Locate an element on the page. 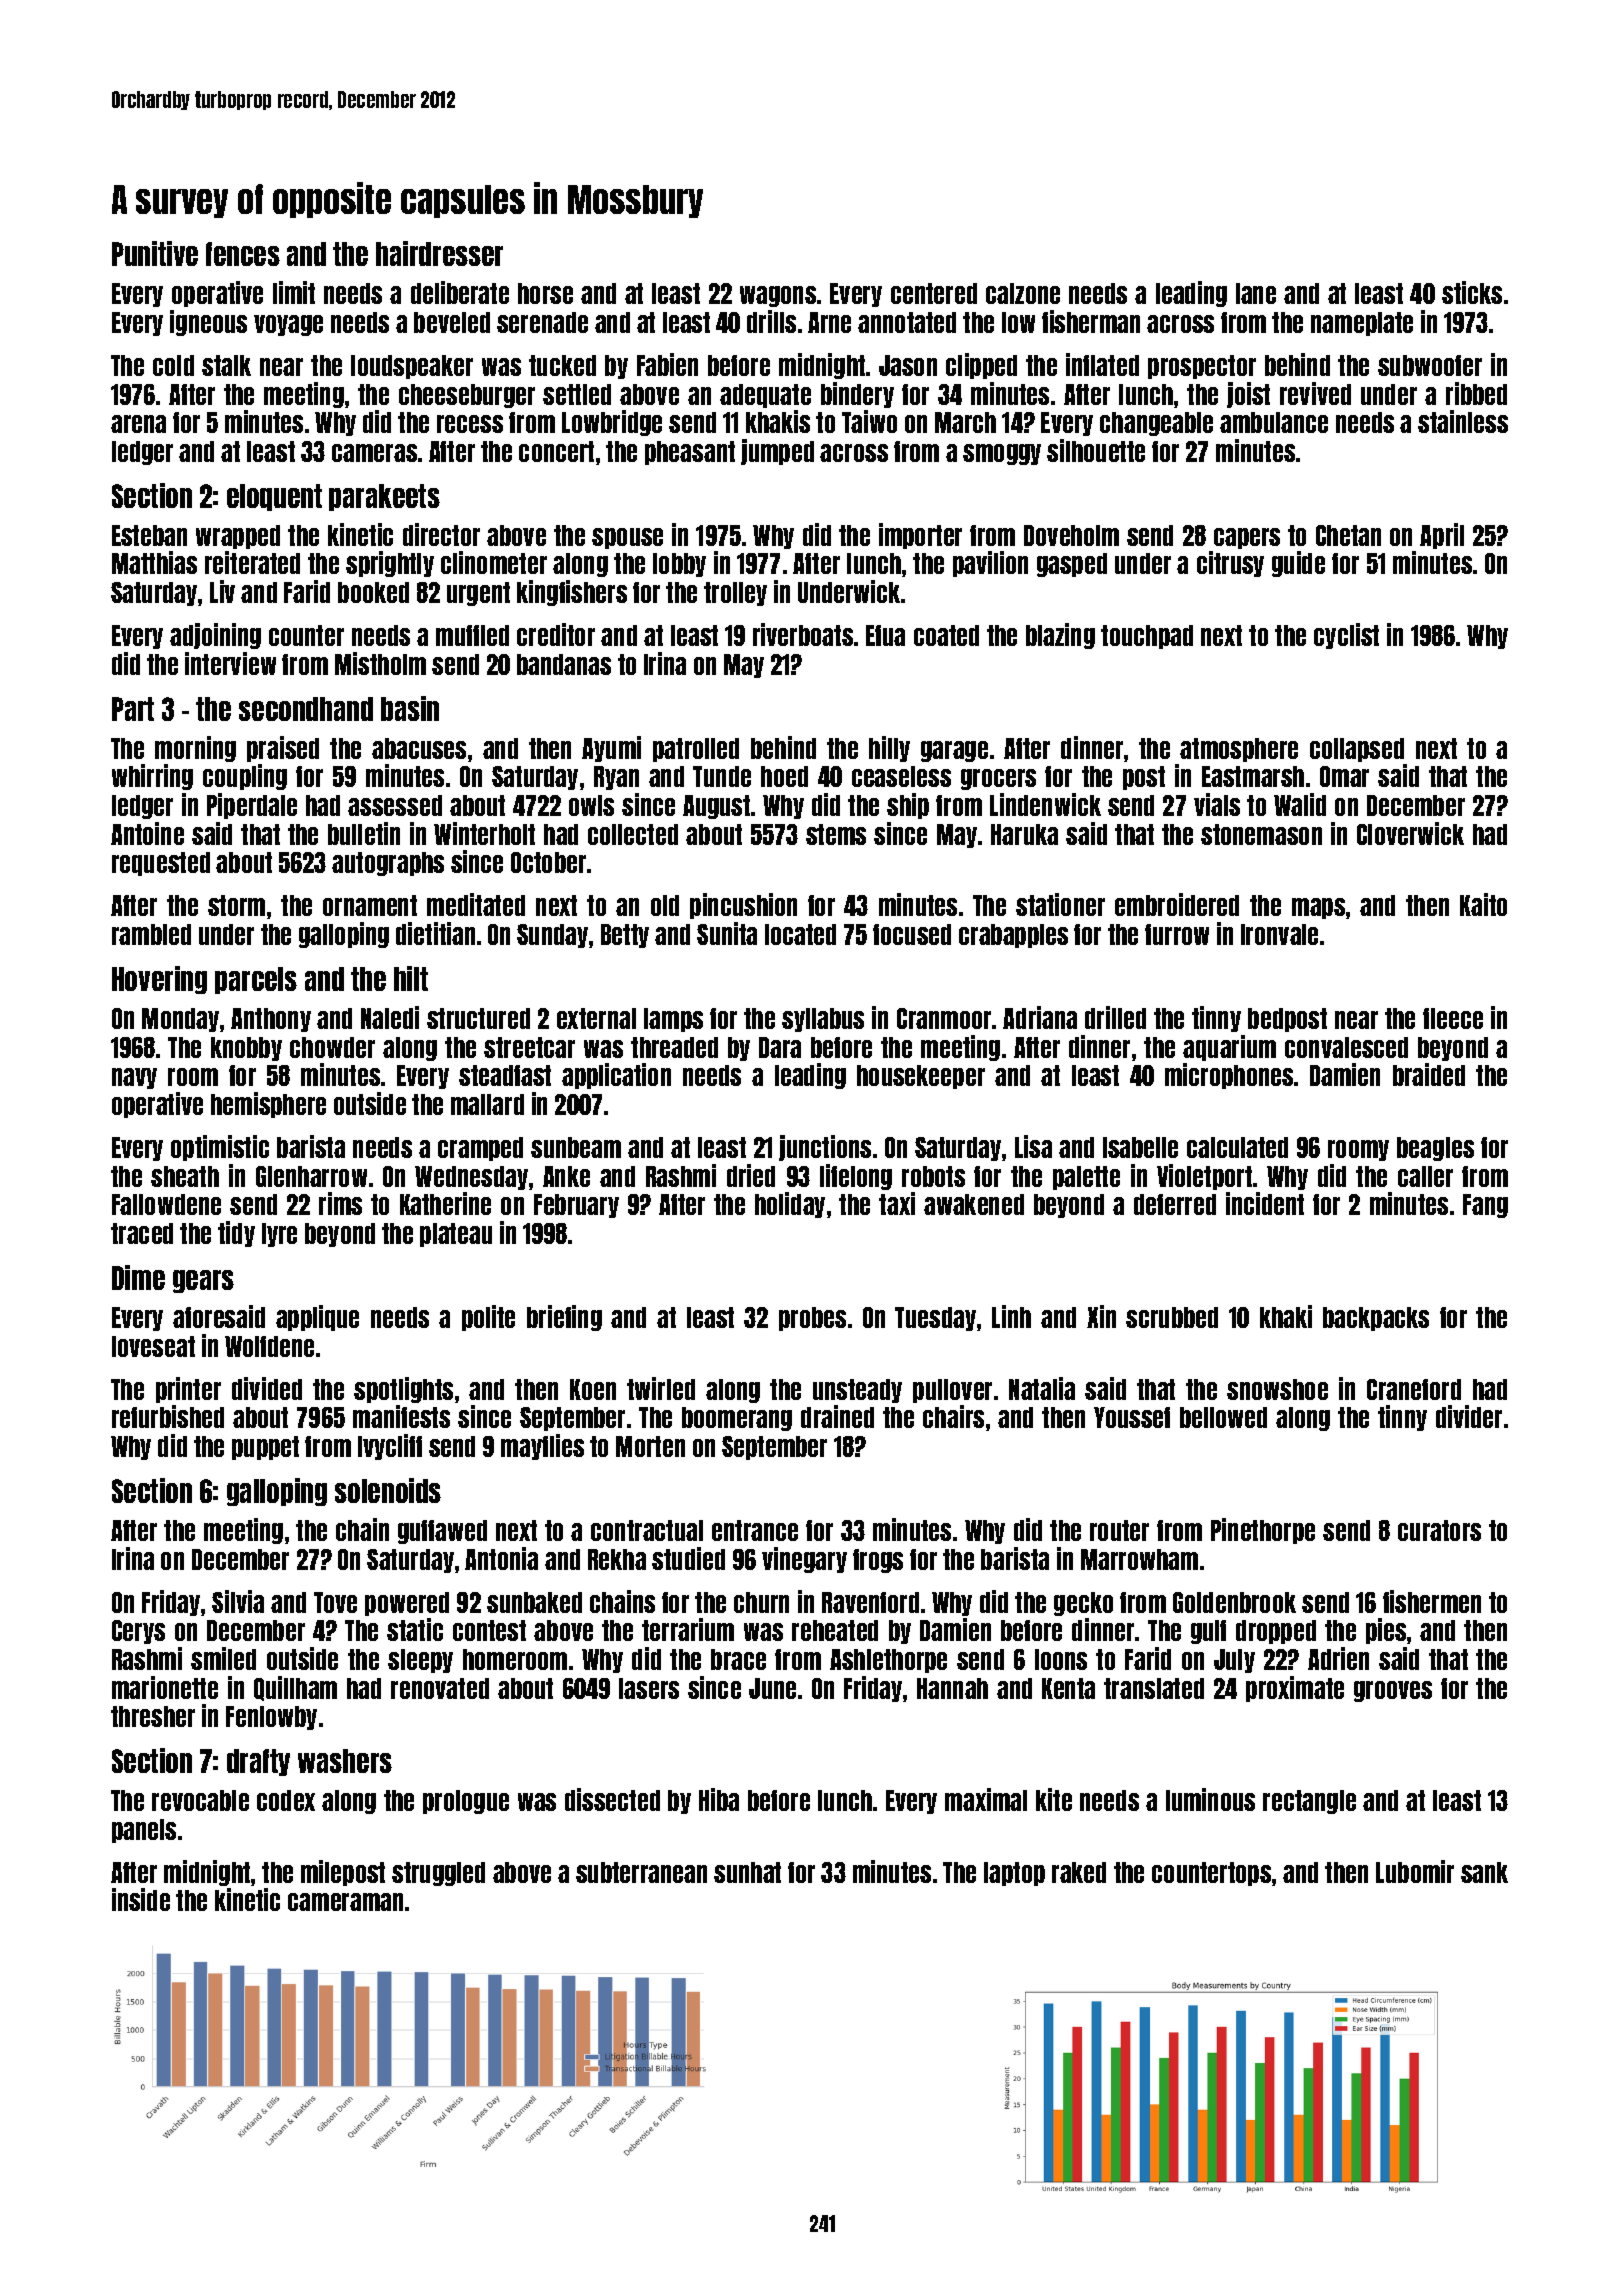 Image resolution: width=1620 pixels, height=2292 pixels. Omar is located at coordinates (1344, 776).
